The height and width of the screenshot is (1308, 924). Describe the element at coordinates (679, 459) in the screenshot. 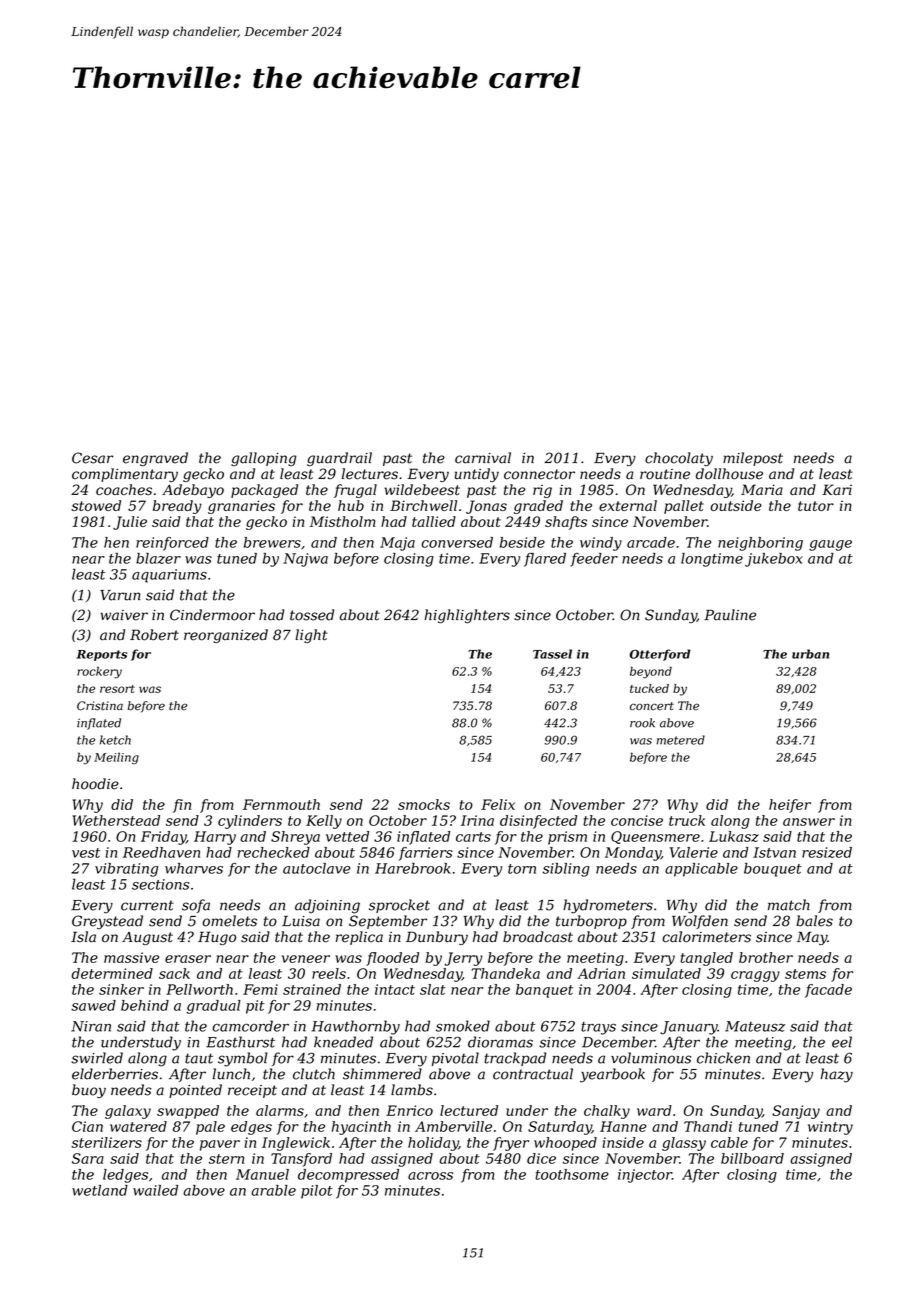

I see `chocolaty` at that location.
